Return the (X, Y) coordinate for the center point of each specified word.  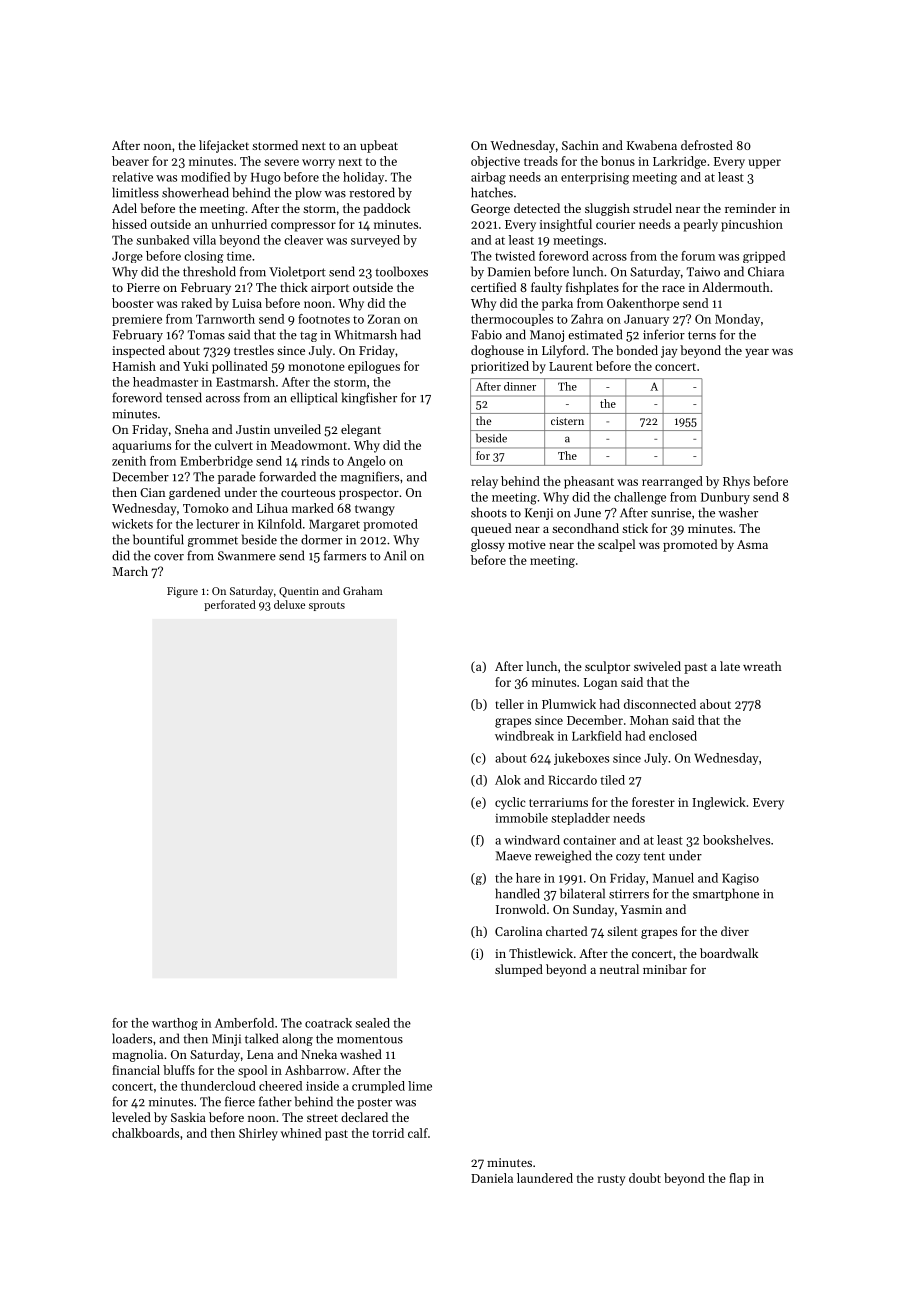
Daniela (492, 1178)
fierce (240, 1101)
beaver (130, 161)
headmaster (165, 382)
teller (509, 704)
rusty (611, 1180)
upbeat (379, 146)
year (757, 353)
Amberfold (244, 1023)
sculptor (607, 667)
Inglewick (719, 803)
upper (765, 164)
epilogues (374, 367)
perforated (230, 605)
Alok (508, 780)
